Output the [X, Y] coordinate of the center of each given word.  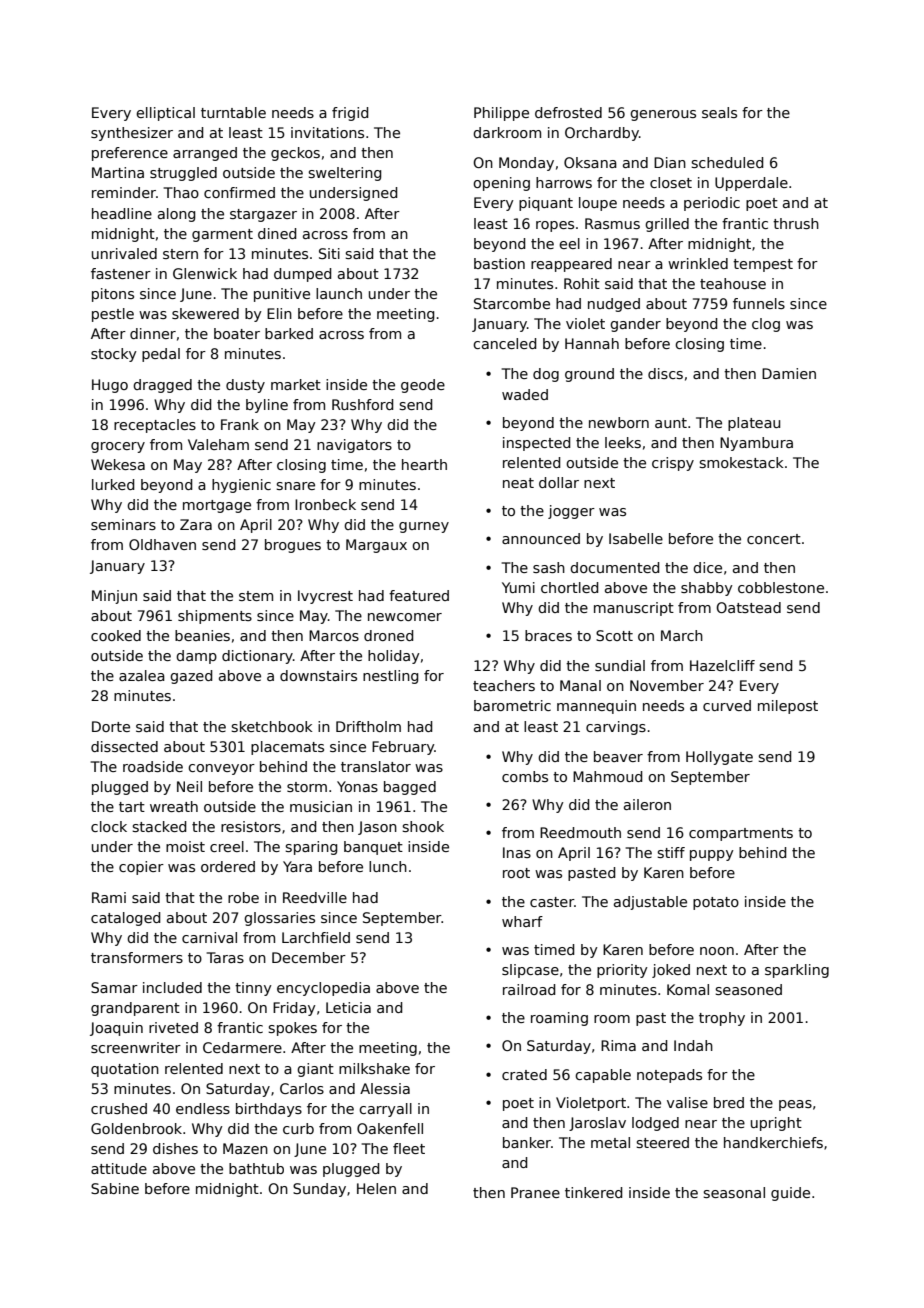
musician [321, 806]
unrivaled [124, 253]
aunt [671, 423]
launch [339, 293]
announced [541, 538]
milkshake [374, 1068]
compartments [741, 834]
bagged [410, 788]
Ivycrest [325, 597]
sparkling [797, 971]
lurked [113, 484]
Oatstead [748, 607]
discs [665, 373]
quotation [125, 1070]
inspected [536, 444]
